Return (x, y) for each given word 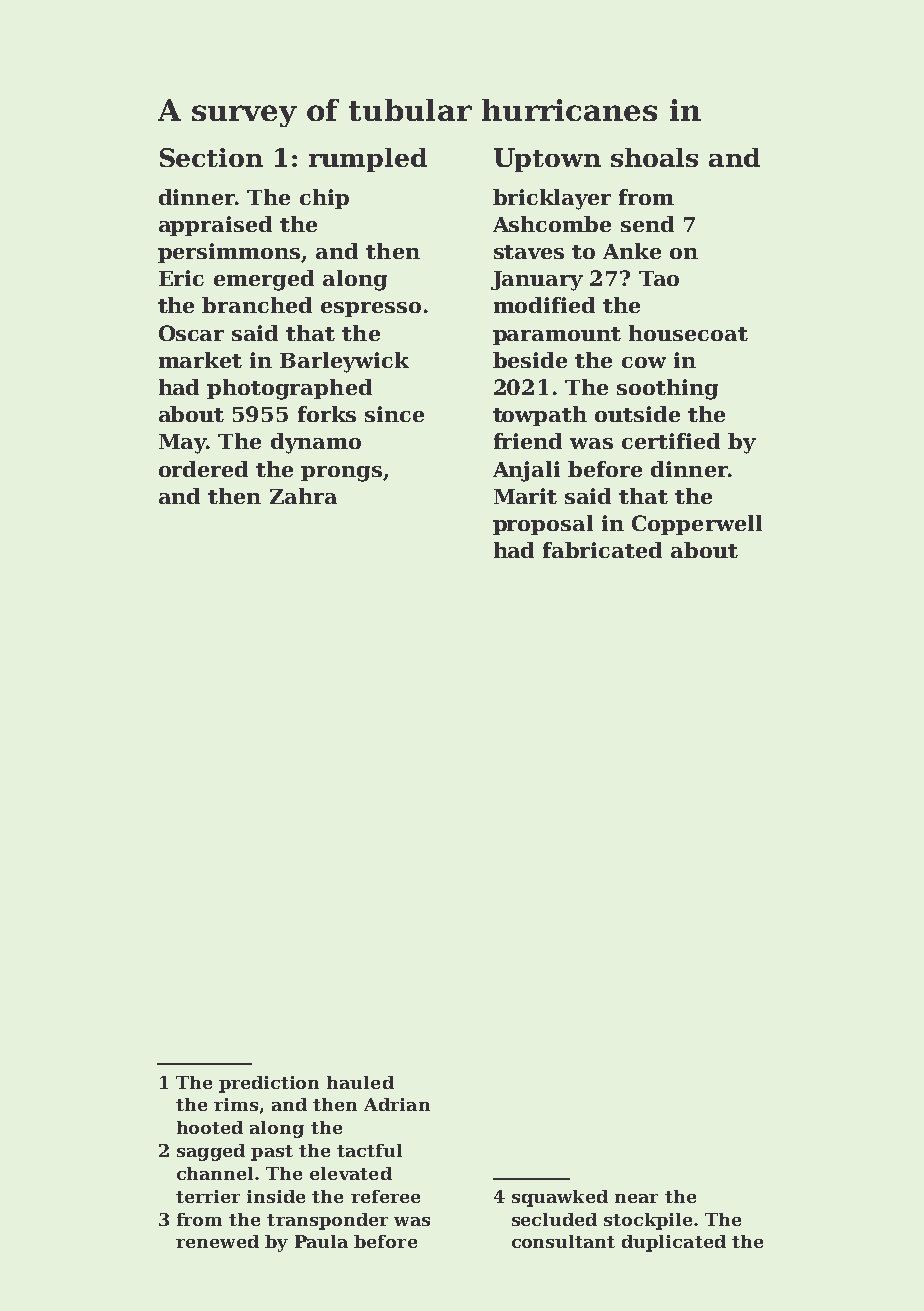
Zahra (303, 496)
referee (385, 1196)
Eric (181, 278)
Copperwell (697, 525)
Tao (659, 278)
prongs (341, 474)
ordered (203, 469)
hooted (210, 1127)
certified (671, 441)
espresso (371, 309)
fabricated (602, 550)
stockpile (648, 1221)
